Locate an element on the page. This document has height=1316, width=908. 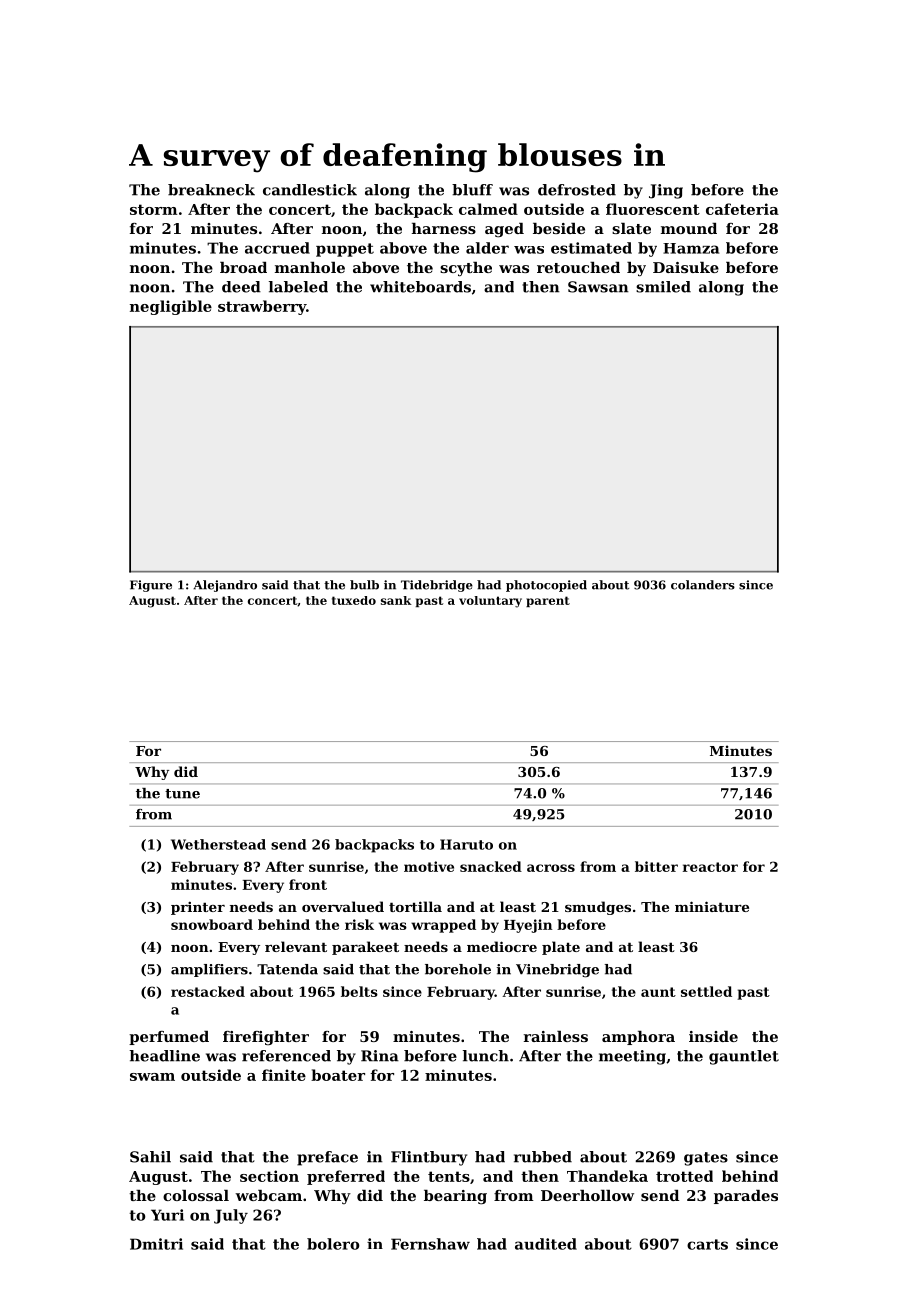
swam is located at coordinates (152, 1077).
